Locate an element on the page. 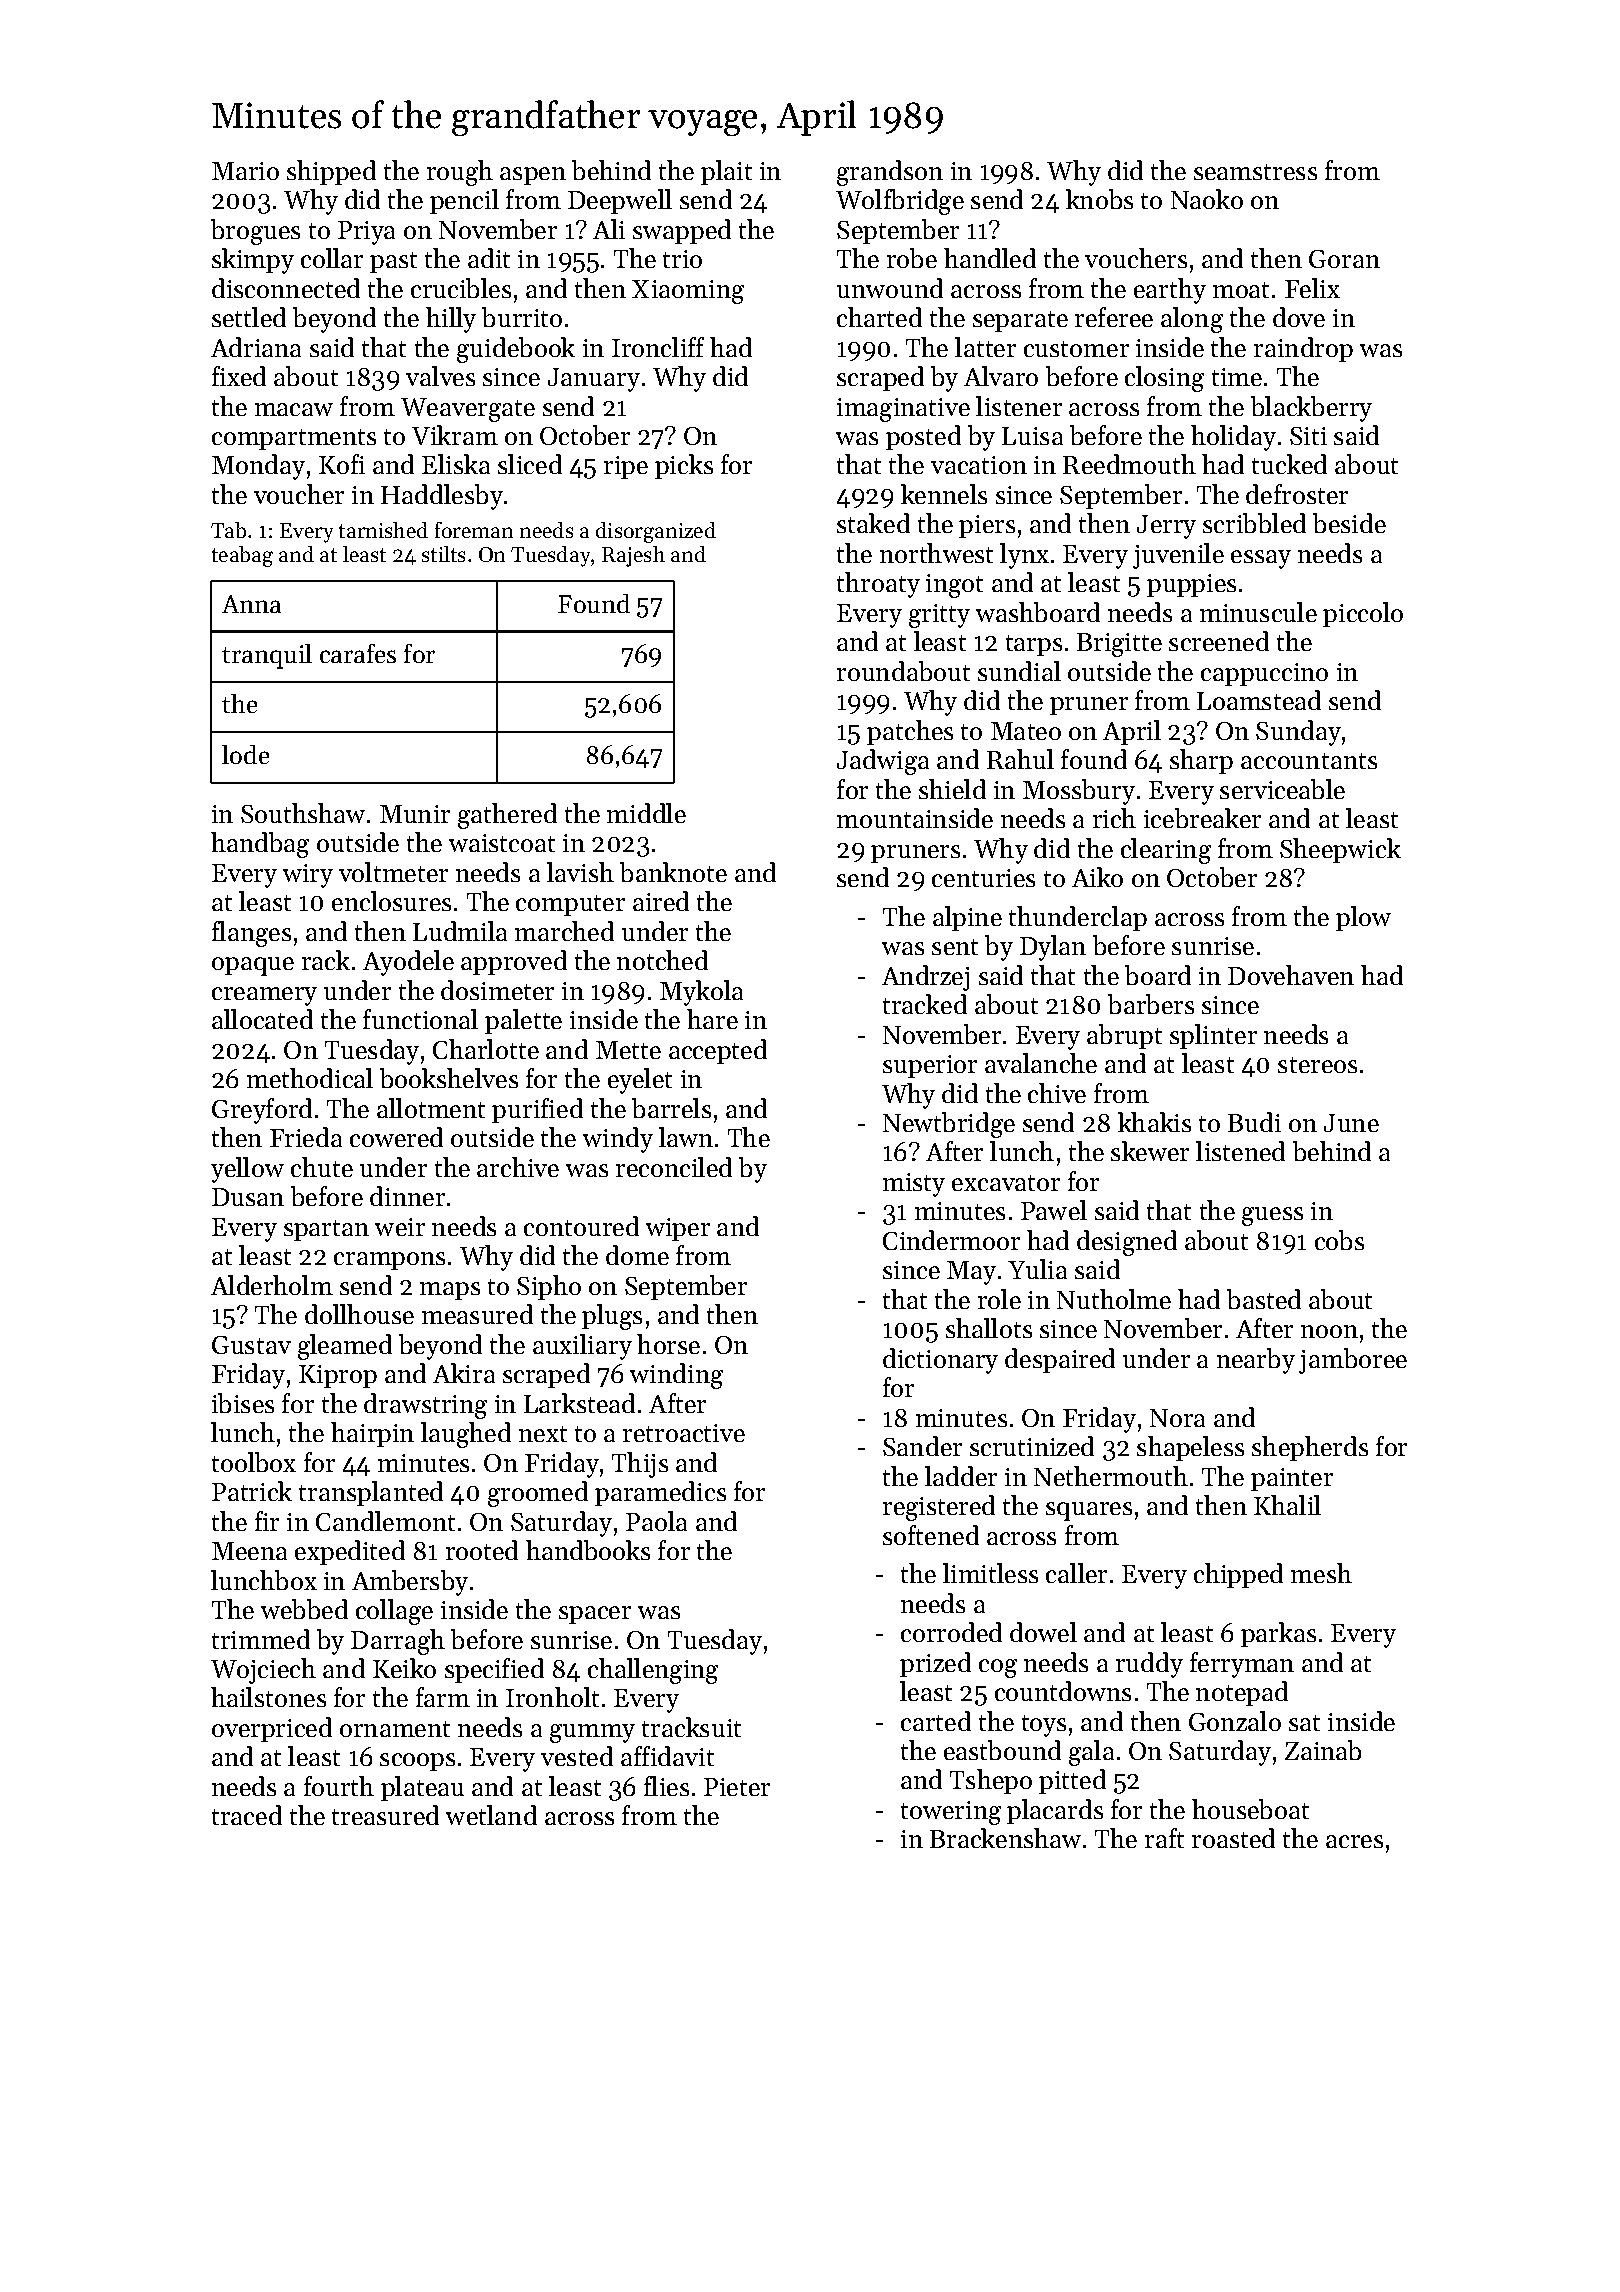 The width and height of the page is (1620, 2292). tranquil is located at coordinates (267, 656).
